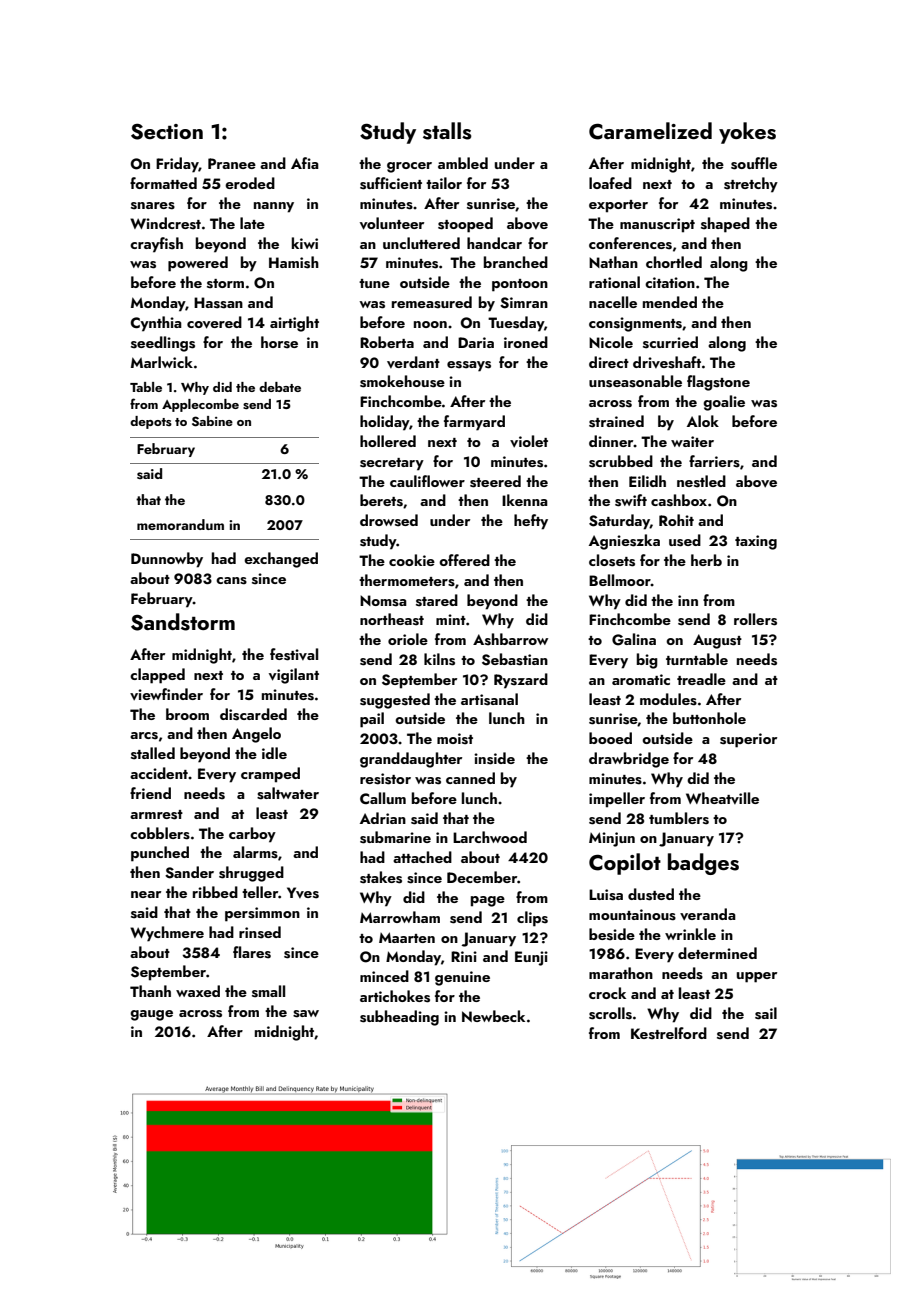 The width and height of the image is (908, 1316). Describe the element at coordinates (669, 1033) in the image. I see `Kestrelford` at that location.
